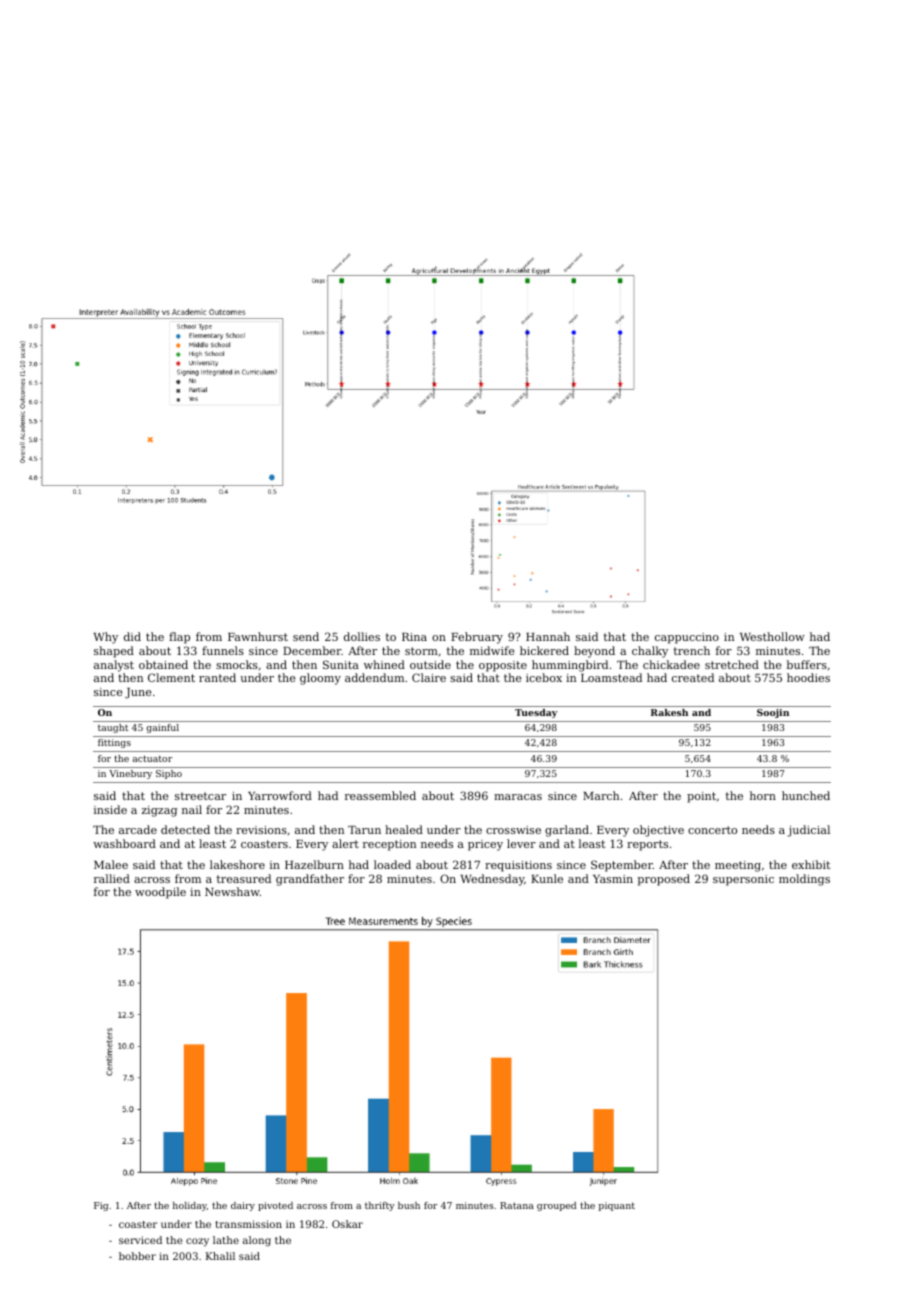 The height and width of the screenshot is (1308, 924). Describe the element at coordinates (663, 880) in the screenshot. I see `proposed` at that location.
